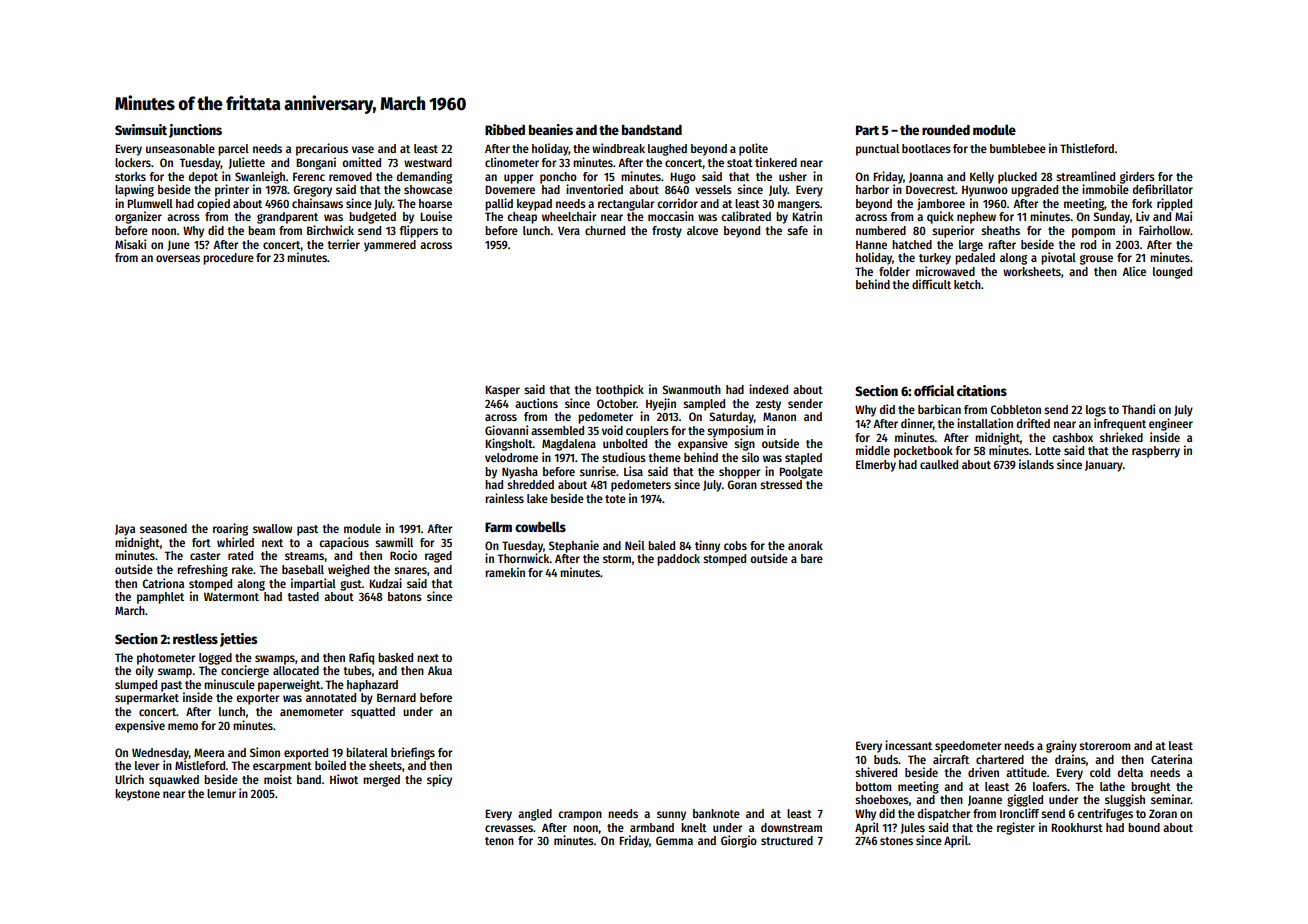 Image resolution: width=1308 pixels, height=924 pixels. I want to click on storeroom, so click(1104, 746).
